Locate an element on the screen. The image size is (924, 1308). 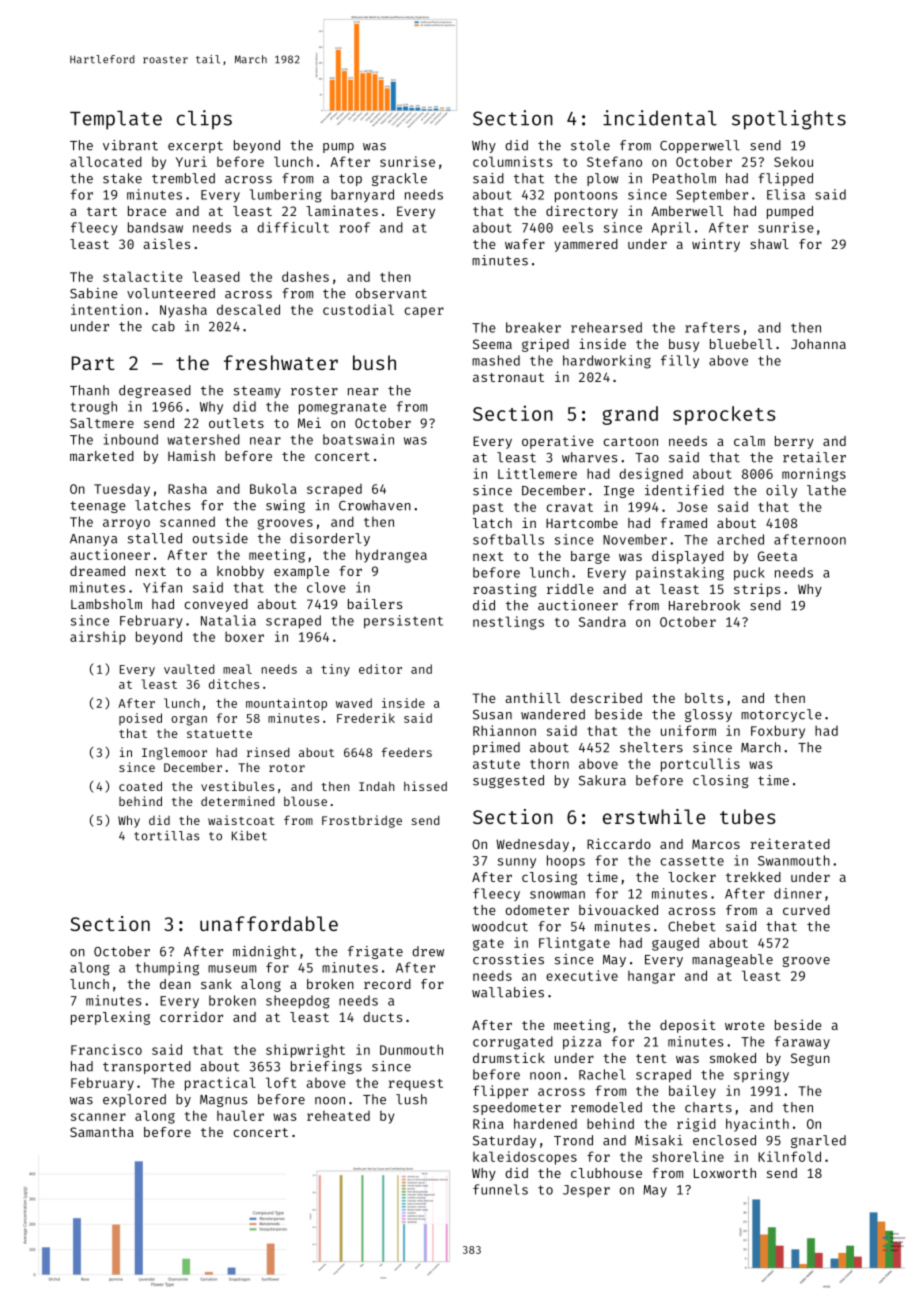
gauged is located at coordinates (675, 944).
